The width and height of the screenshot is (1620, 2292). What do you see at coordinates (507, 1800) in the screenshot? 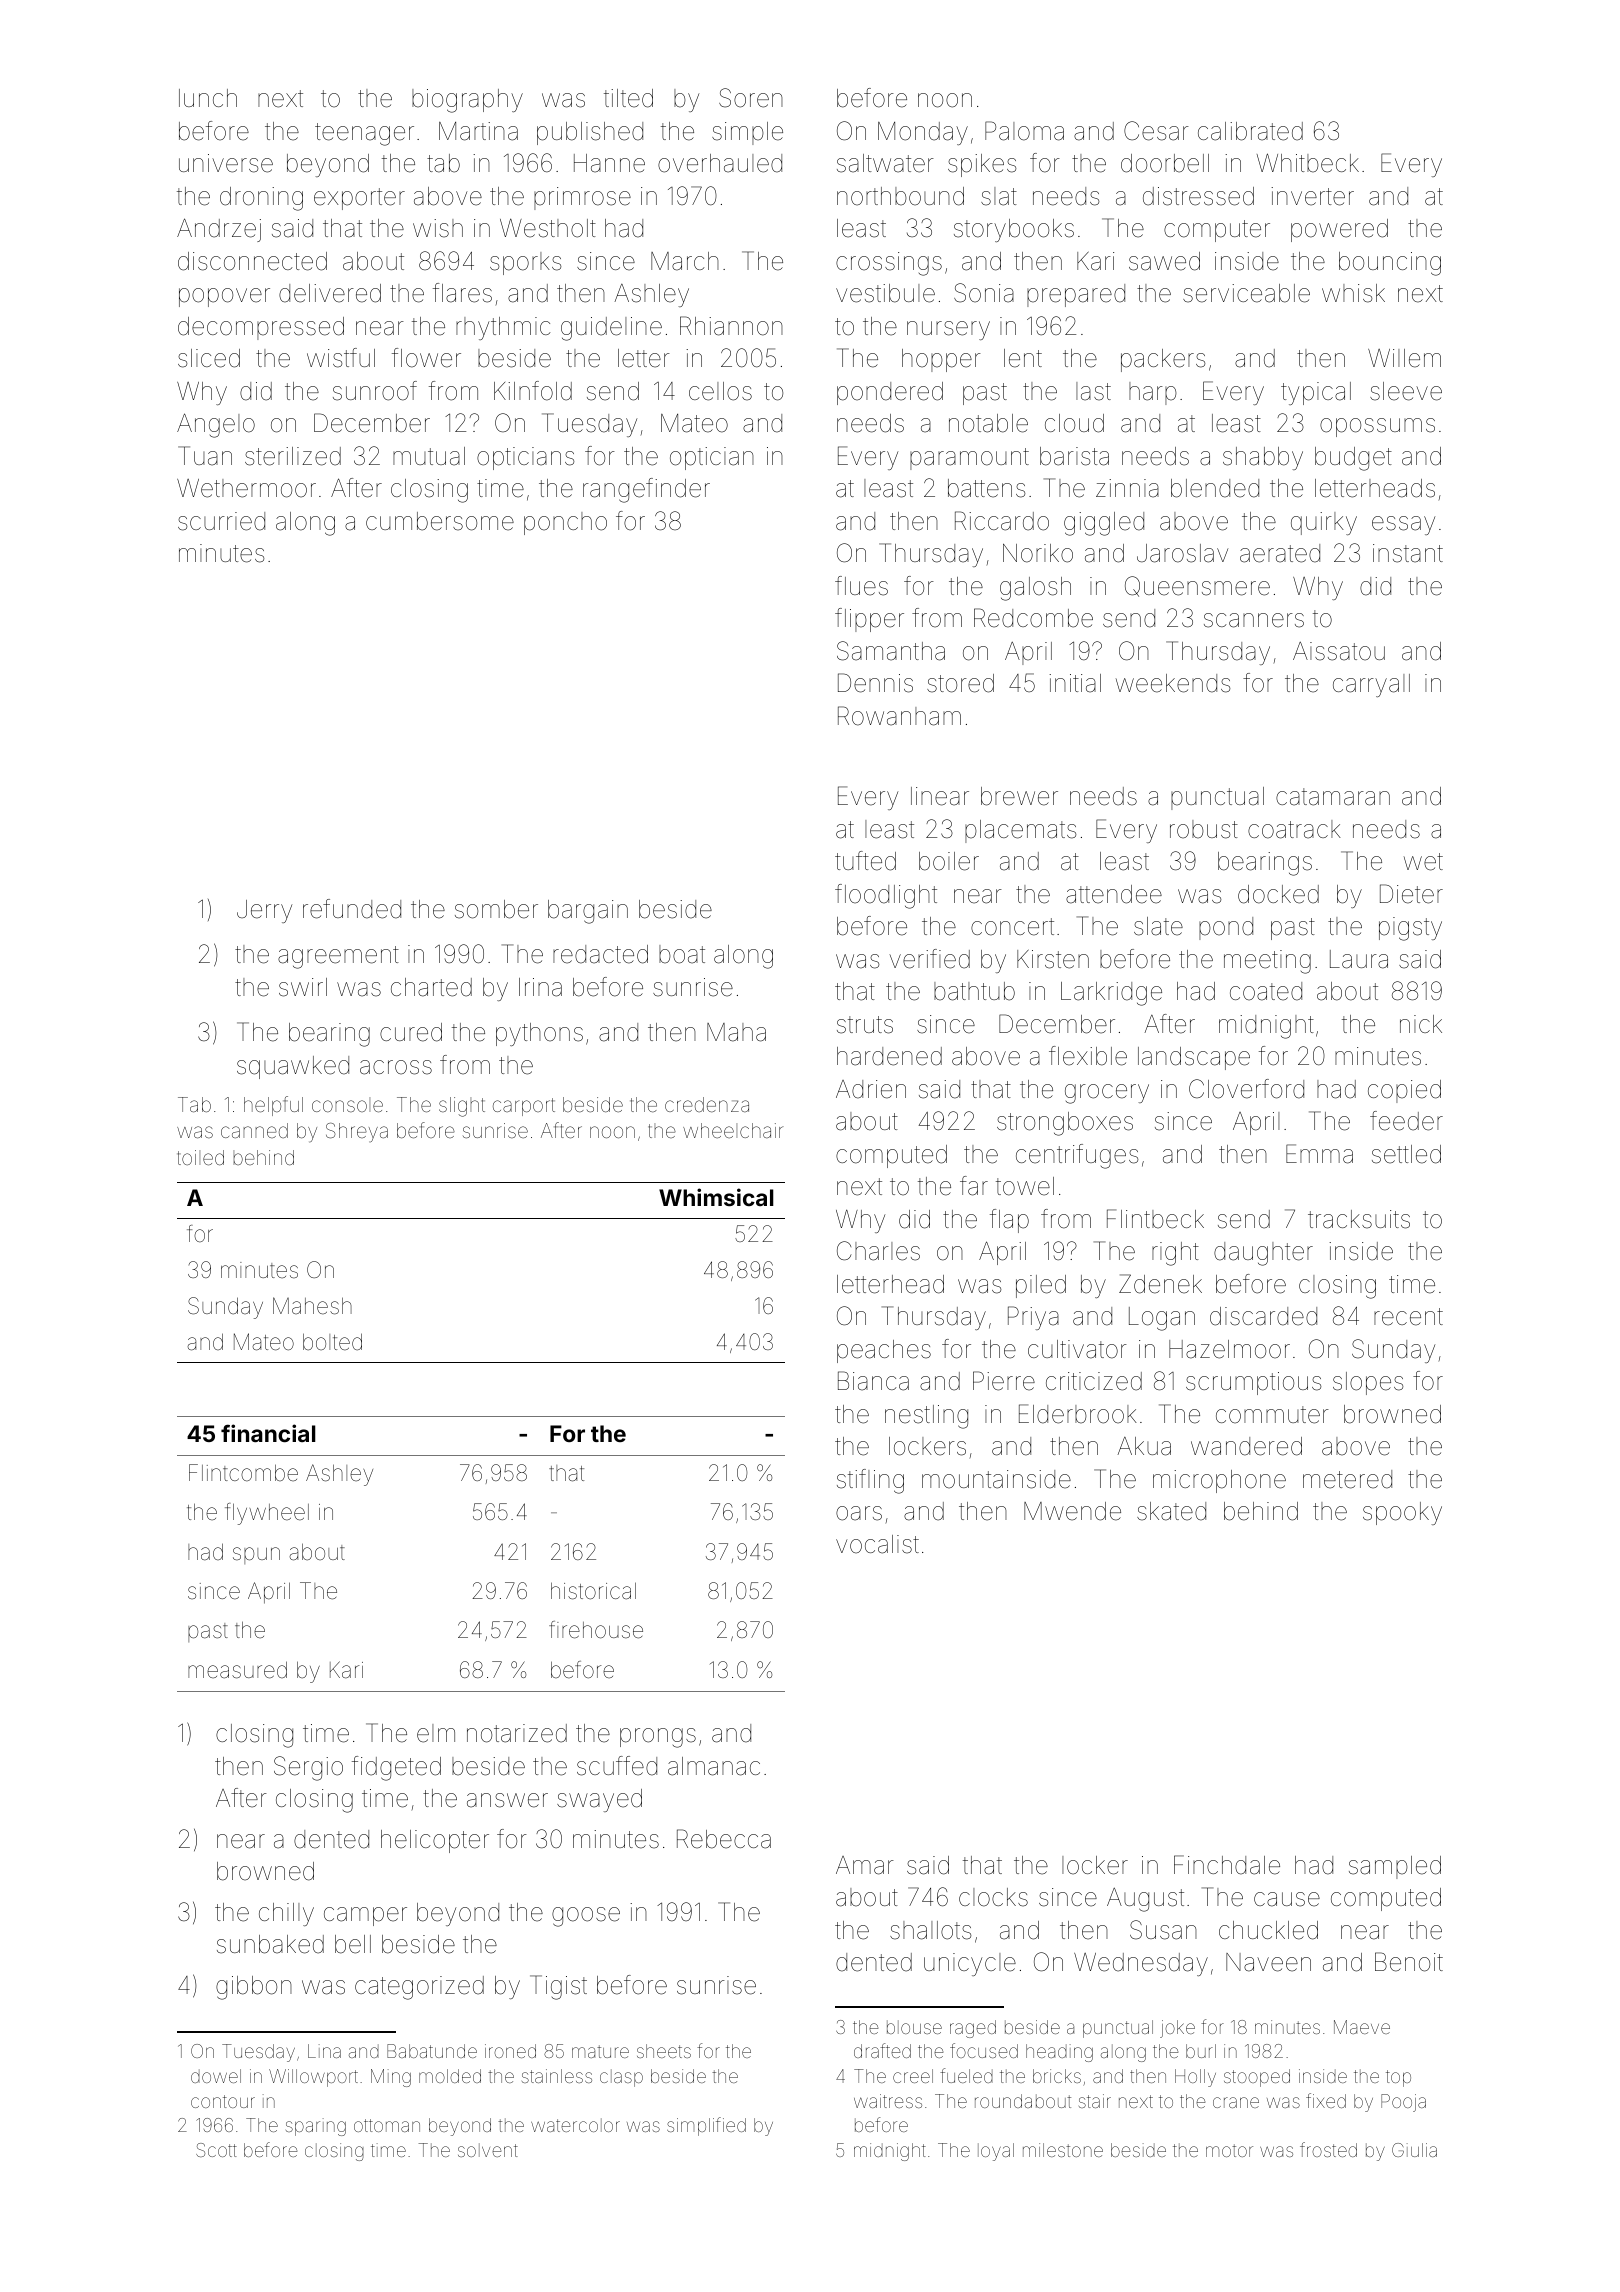
I see `answer` at bounding box center [507, 1800].
